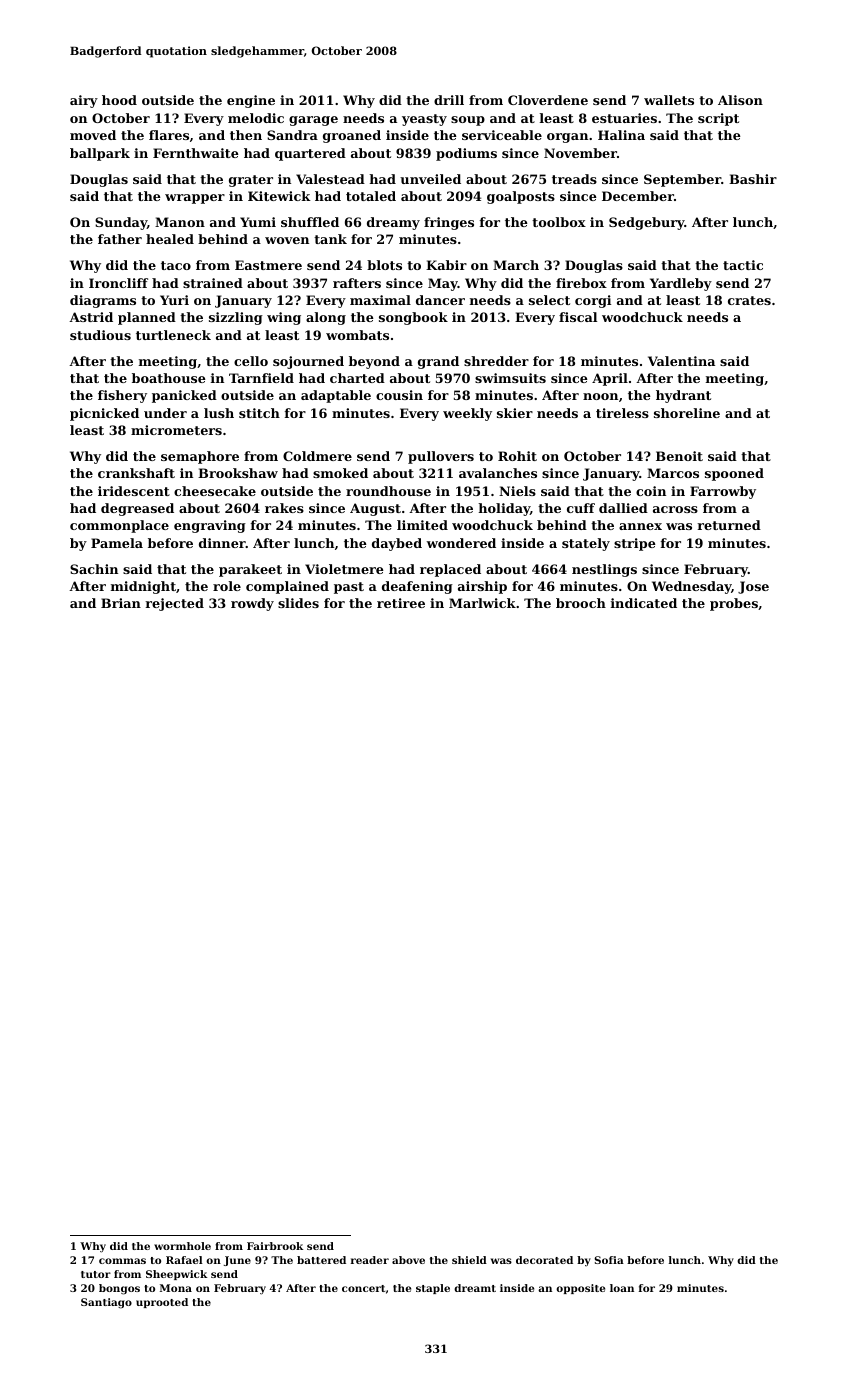 The image size is (849, 1400). I want to click on Brian, so click(121, 603).
